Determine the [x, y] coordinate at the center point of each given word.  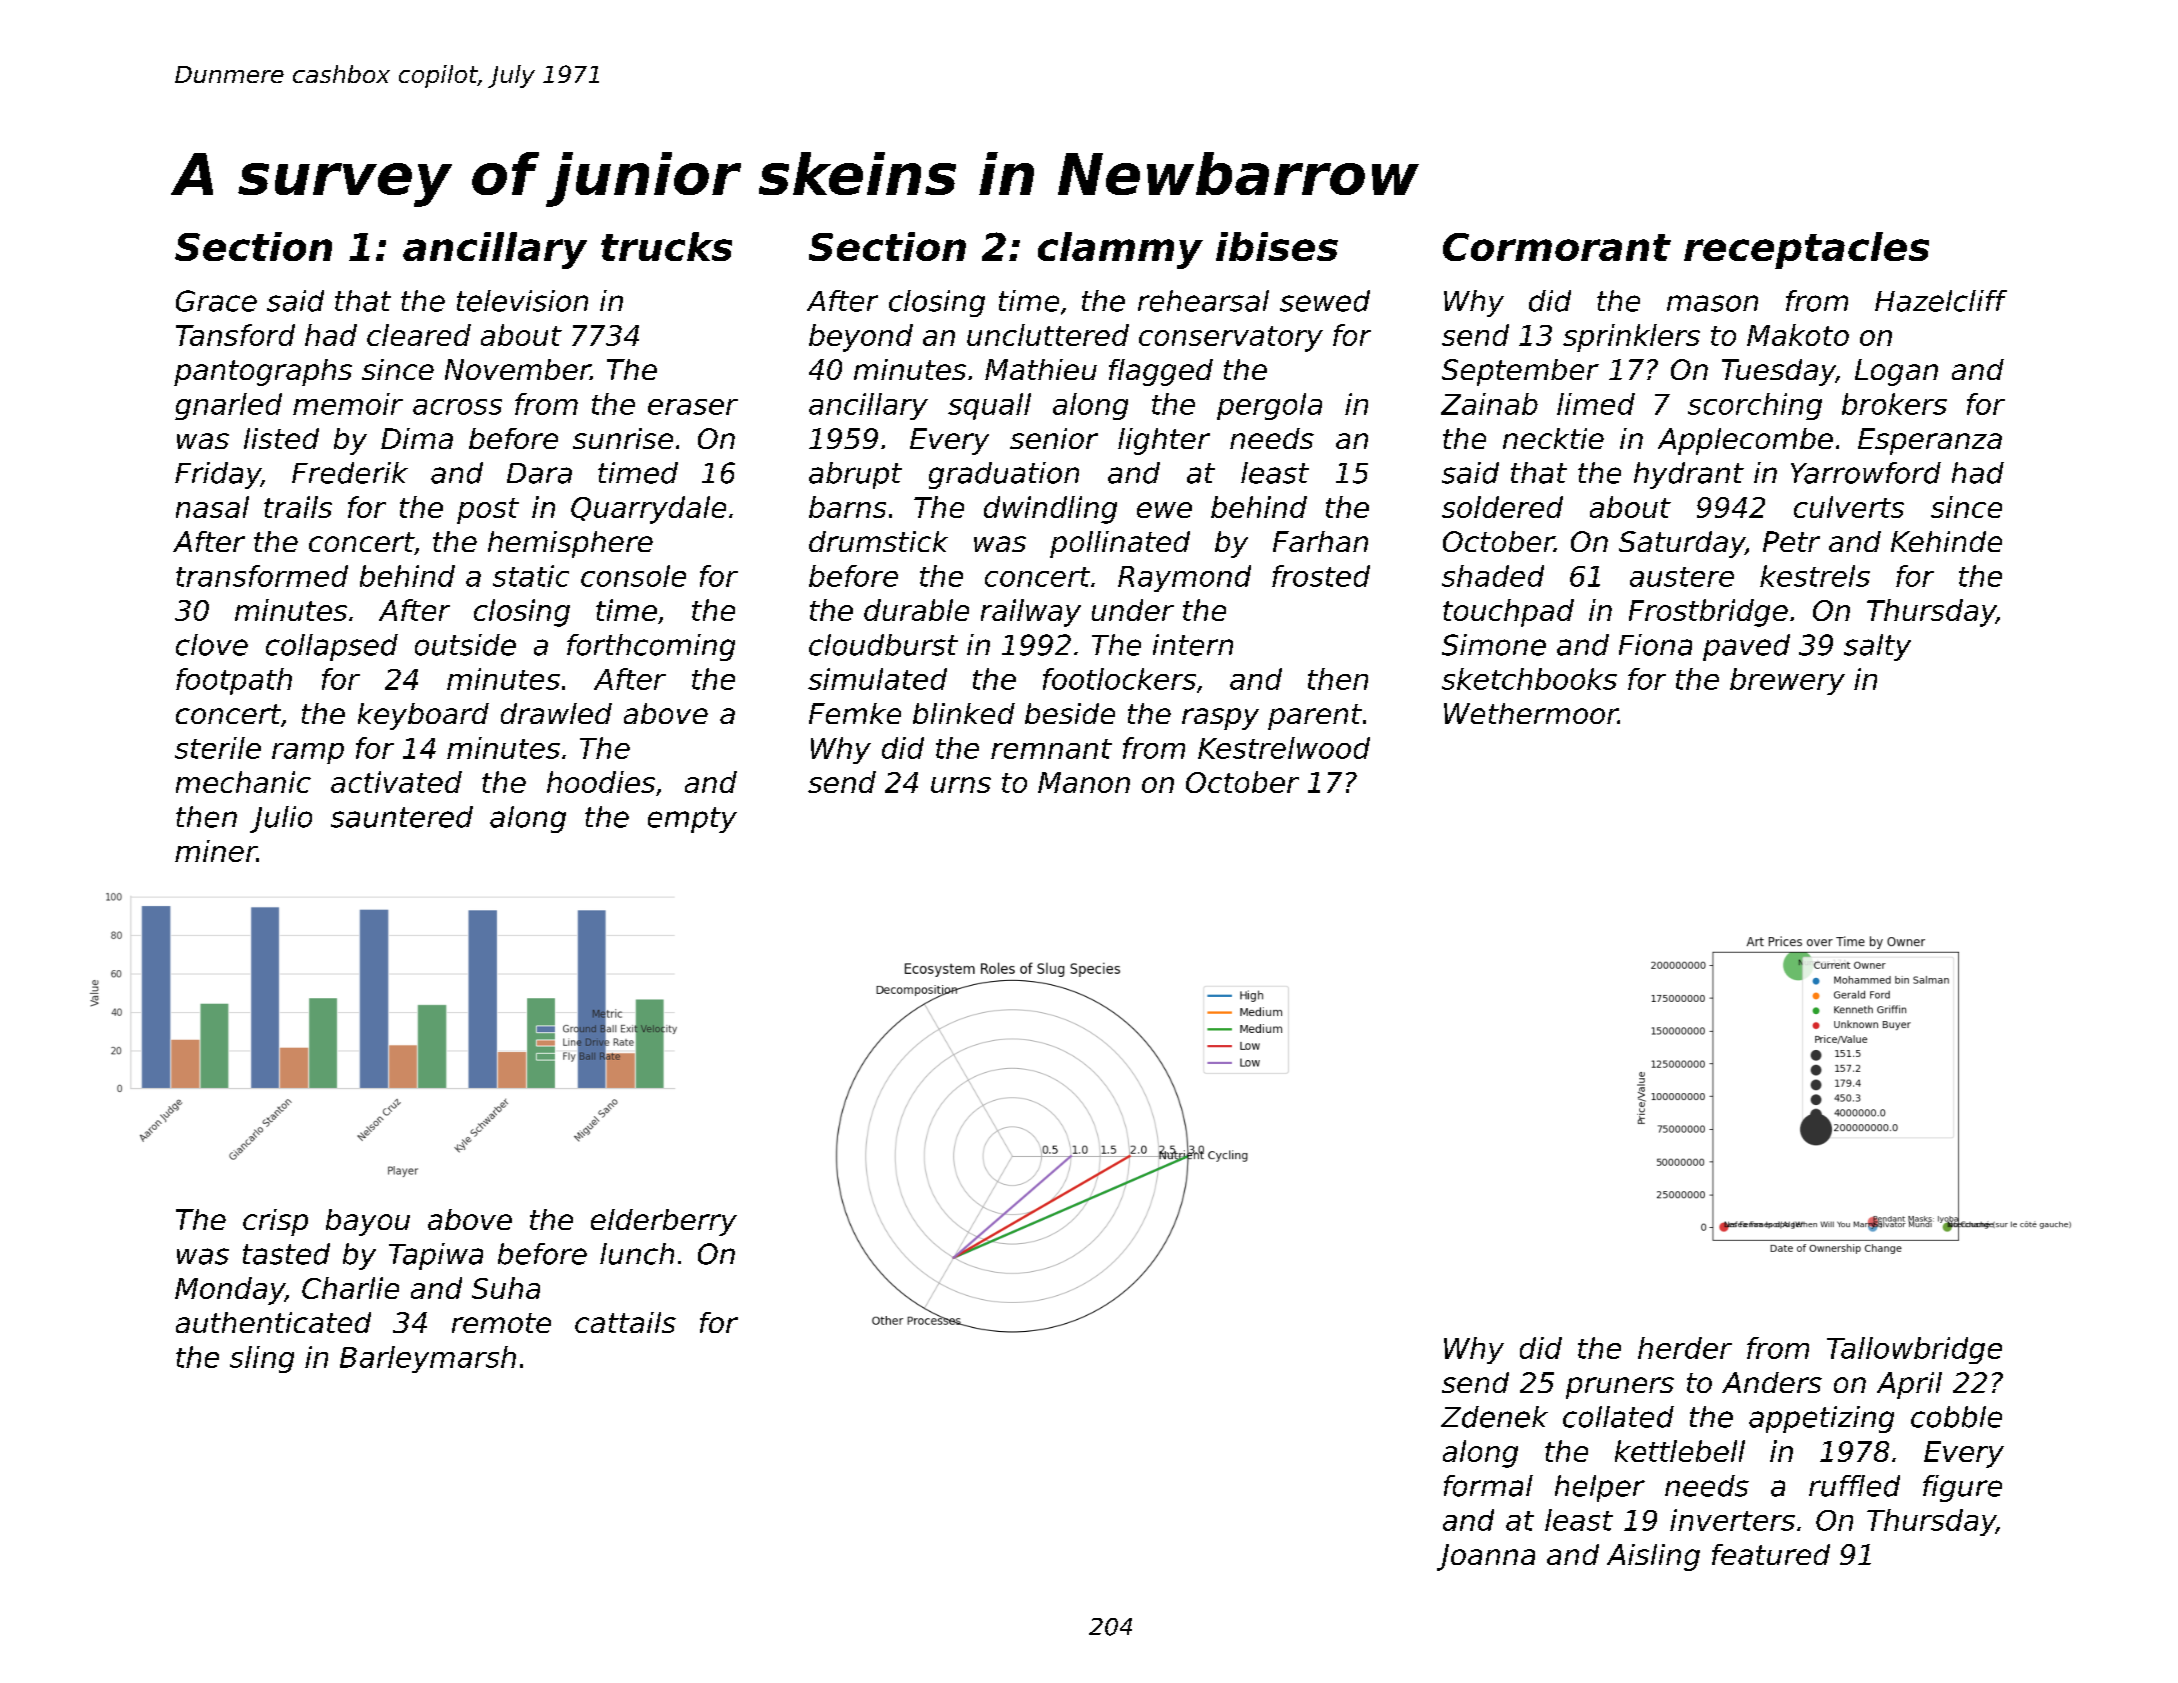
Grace [216, 301]
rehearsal [1203, 301]
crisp [275, 1222]
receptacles [1806, 250]
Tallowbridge [1914, 1350]
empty [692, 820]
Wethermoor [1531, 713]
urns [961, 785]
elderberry [664, 1222]
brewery [1787, 681]
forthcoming [651, 647]
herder [1685, 1348]
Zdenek [1494, 1417]
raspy [1220, 719]
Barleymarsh [428, 1359]
